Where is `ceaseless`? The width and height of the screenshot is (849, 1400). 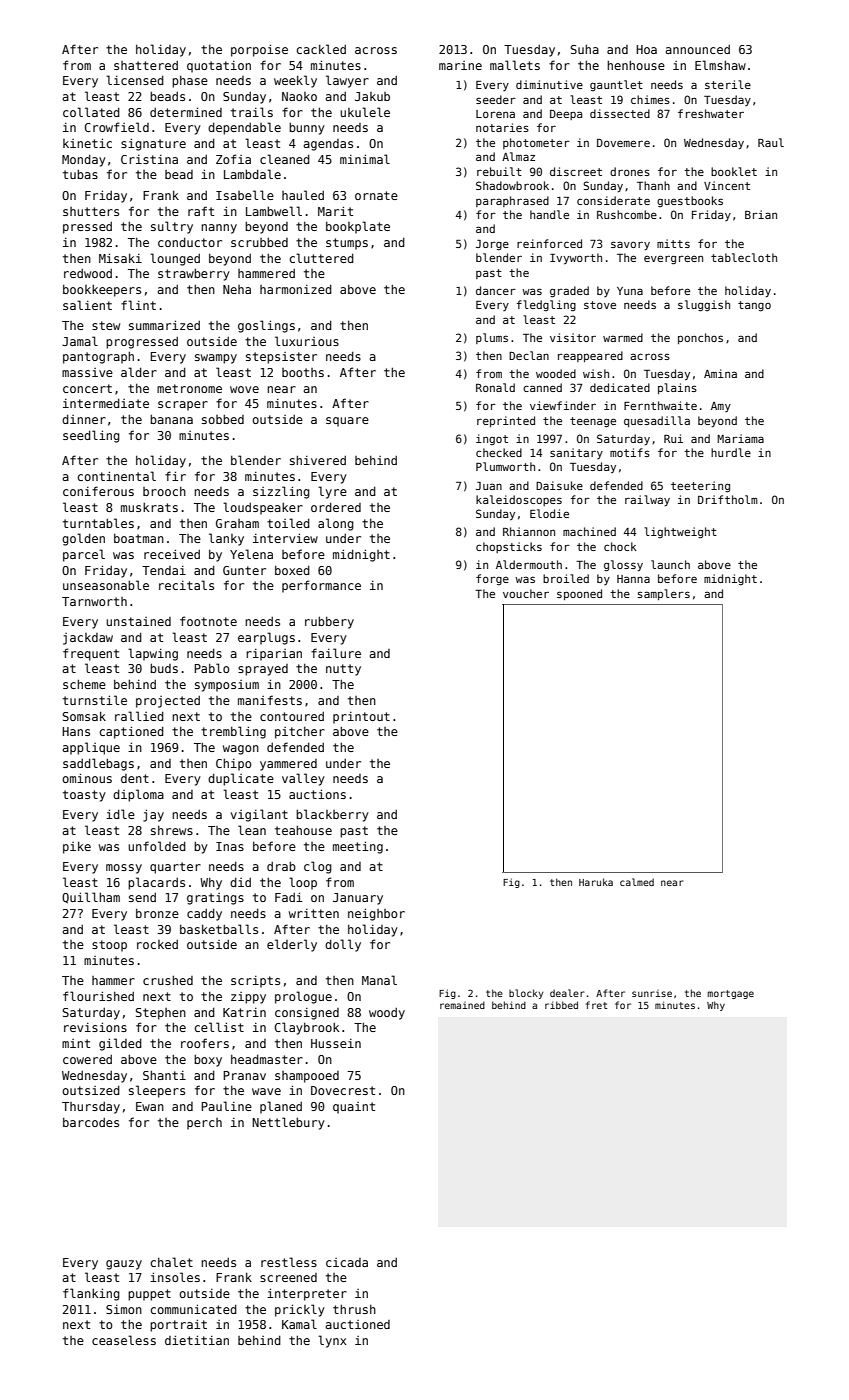 ceaseless is located at coordinates (124, 1340).
